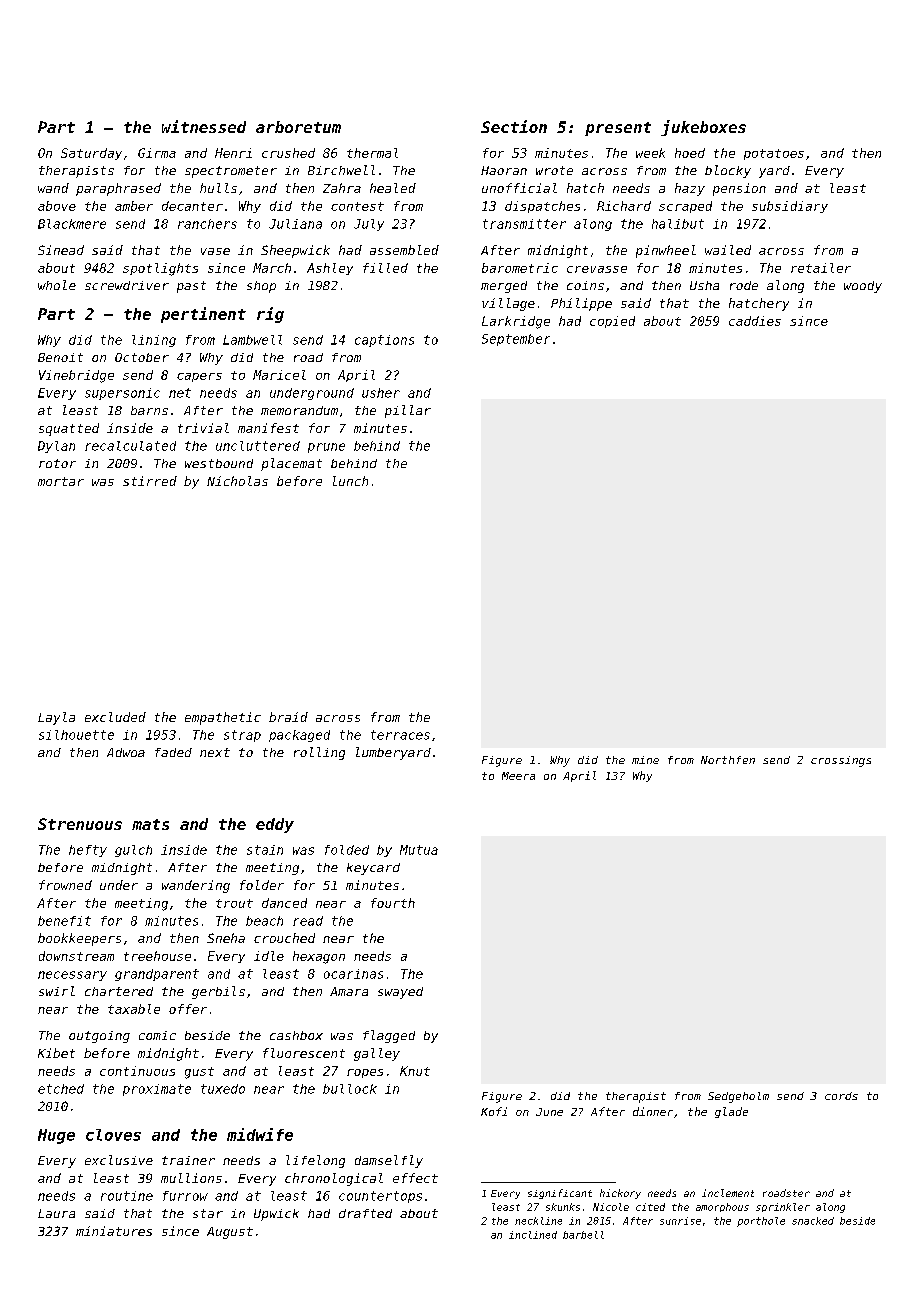 The image size is (924, 1308). Describe the element at coordinates (262, 885) in the screenshot. I see `folder` at that location.
